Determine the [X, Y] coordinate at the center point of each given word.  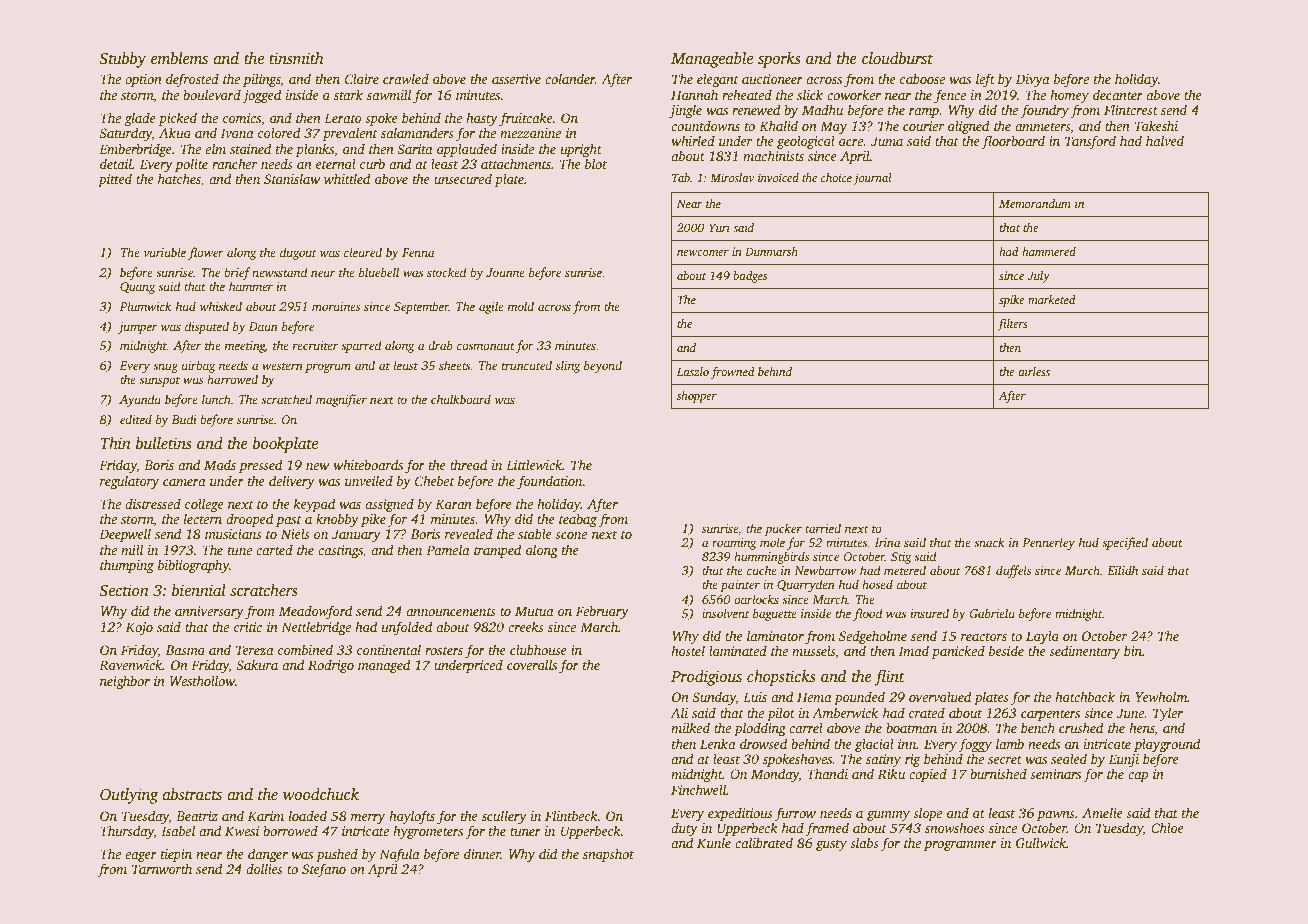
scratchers [264, 590]
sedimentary [1084, 652]
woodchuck [321, 794]
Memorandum [1035, 203]
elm [215, 148]
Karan [453, 504]
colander [570, 78]
